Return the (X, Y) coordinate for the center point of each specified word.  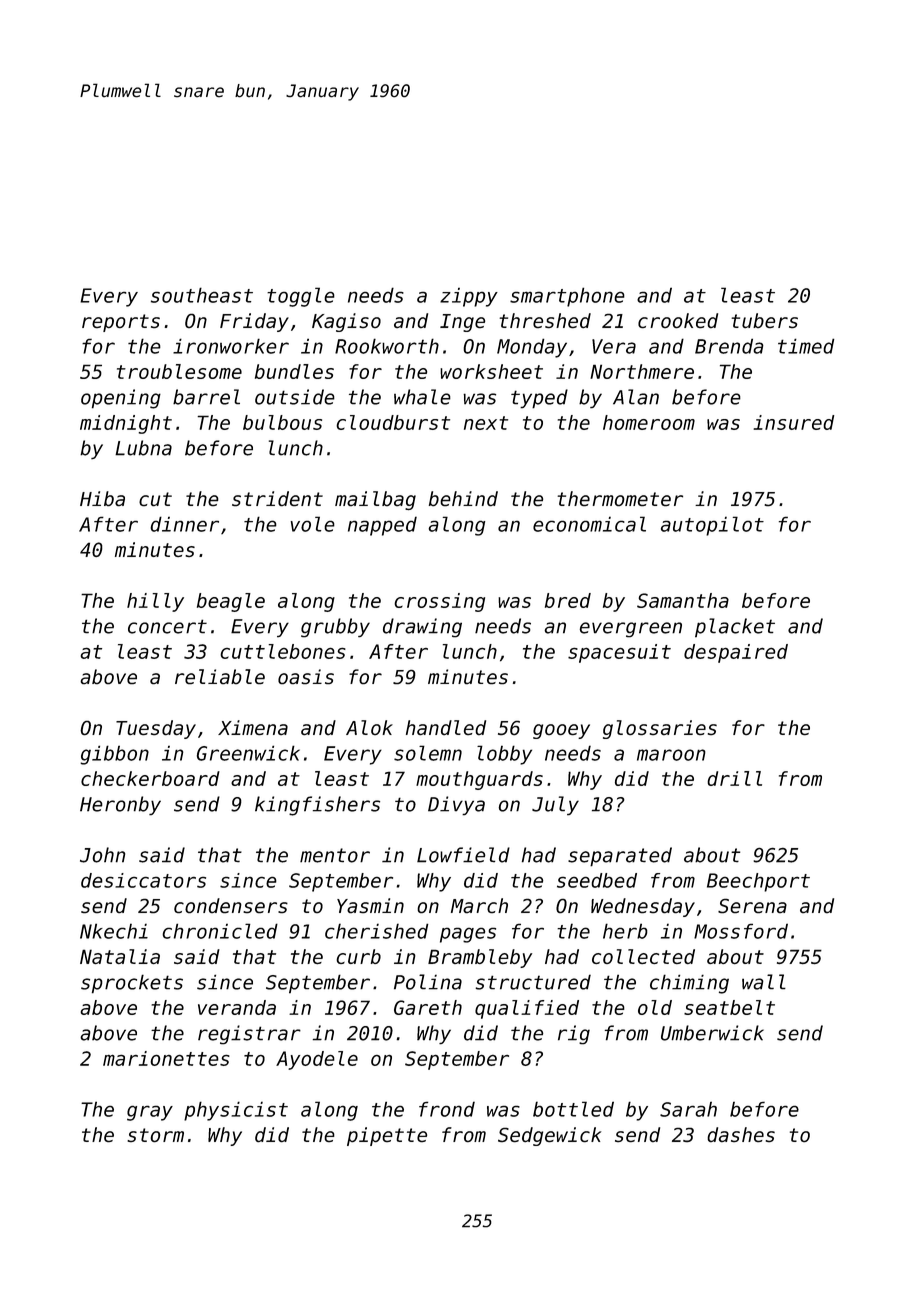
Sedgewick (549, 1136)
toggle (301, 297)
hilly (155, 602)
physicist (236, 1111)
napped (382, 526)
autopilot (712, 526)
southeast (202, 295)
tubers (764, 320)
